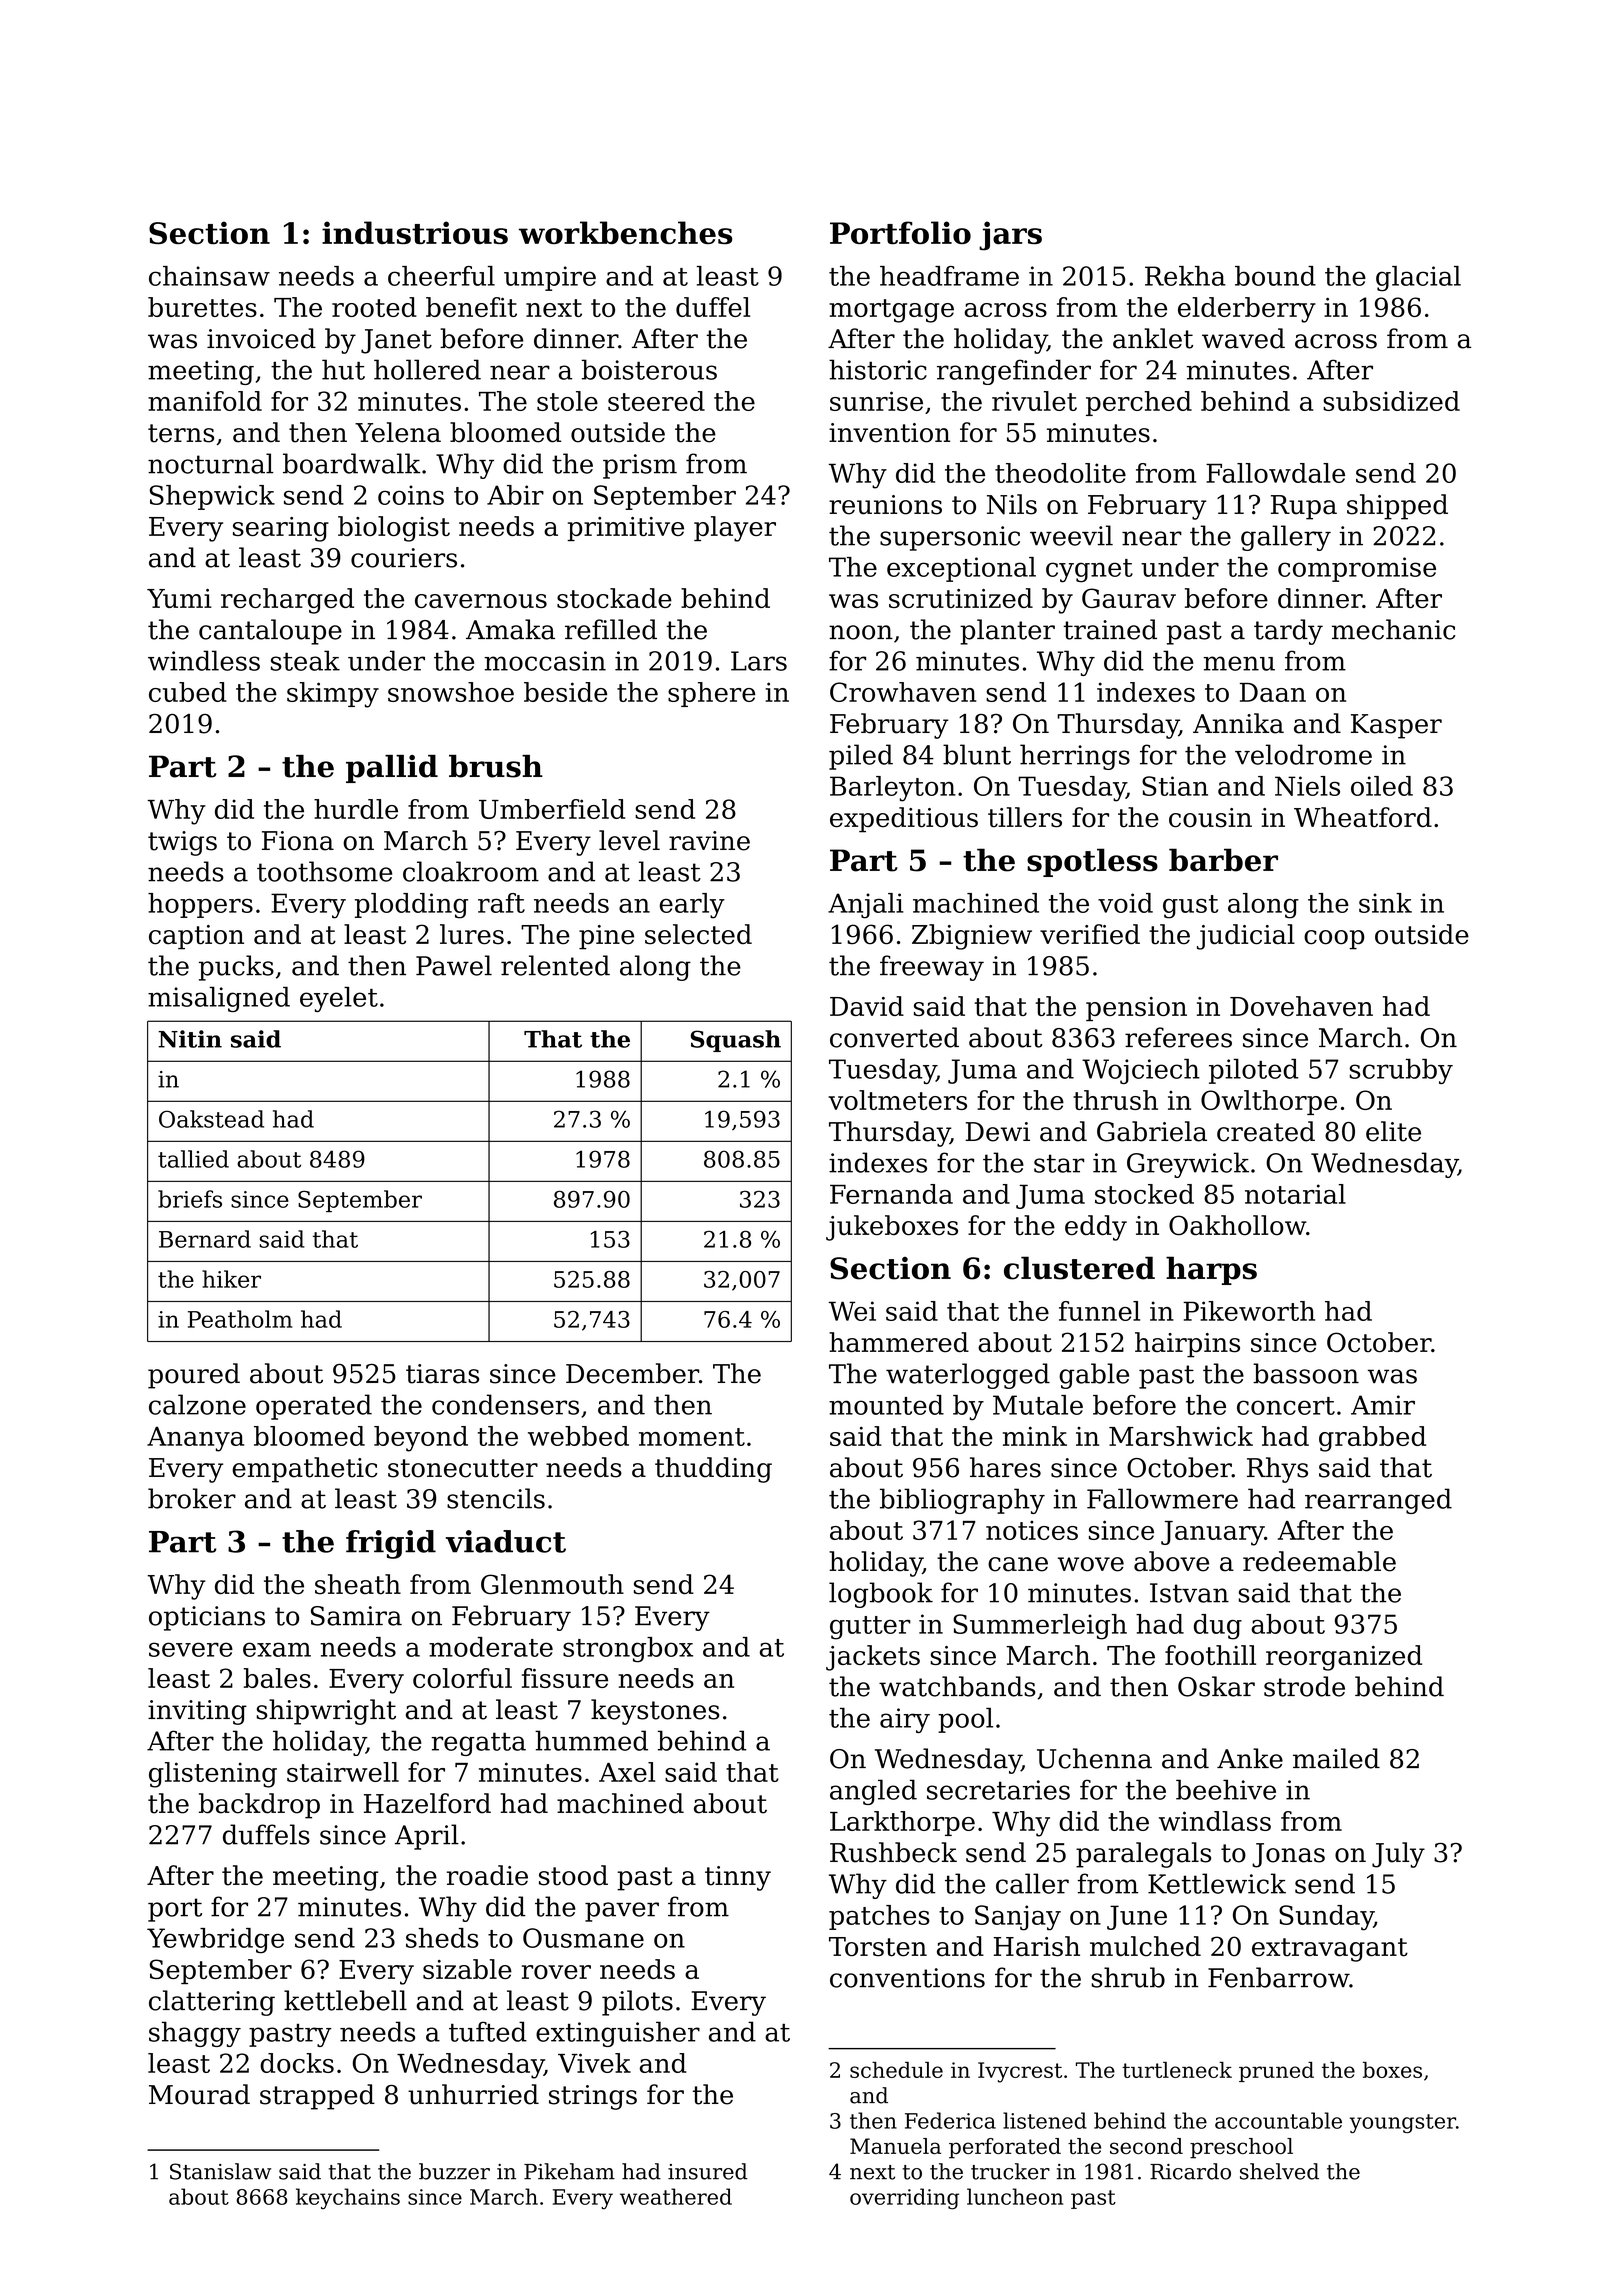 This screenshot has height=2292, width=1620. I want to click on Mourad, so click(199, 2094).
